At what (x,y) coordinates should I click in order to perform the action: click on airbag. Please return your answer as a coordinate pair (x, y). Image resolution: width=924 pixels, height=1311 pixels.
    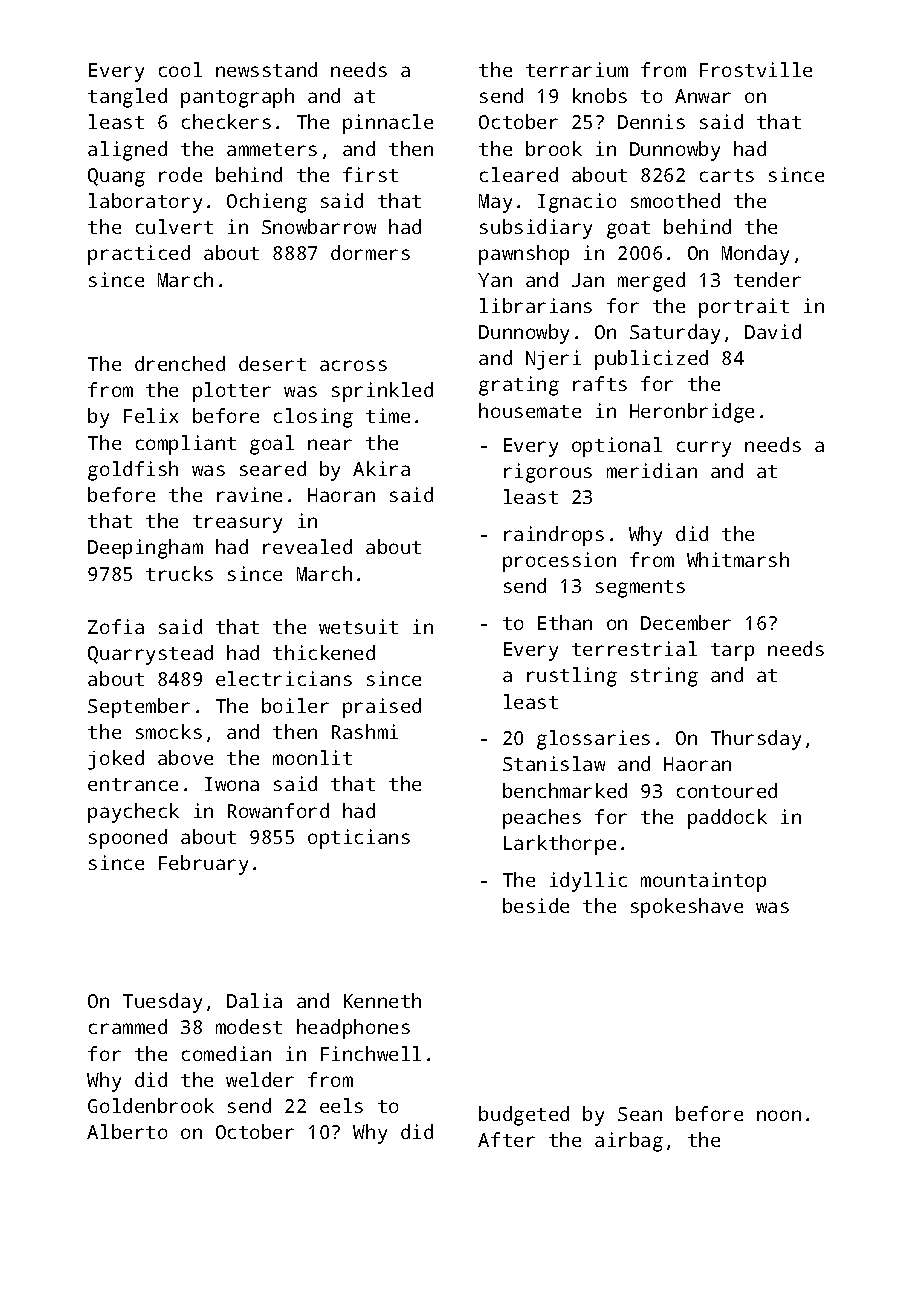
    Looking at the image, I should click on (629, 1142).
